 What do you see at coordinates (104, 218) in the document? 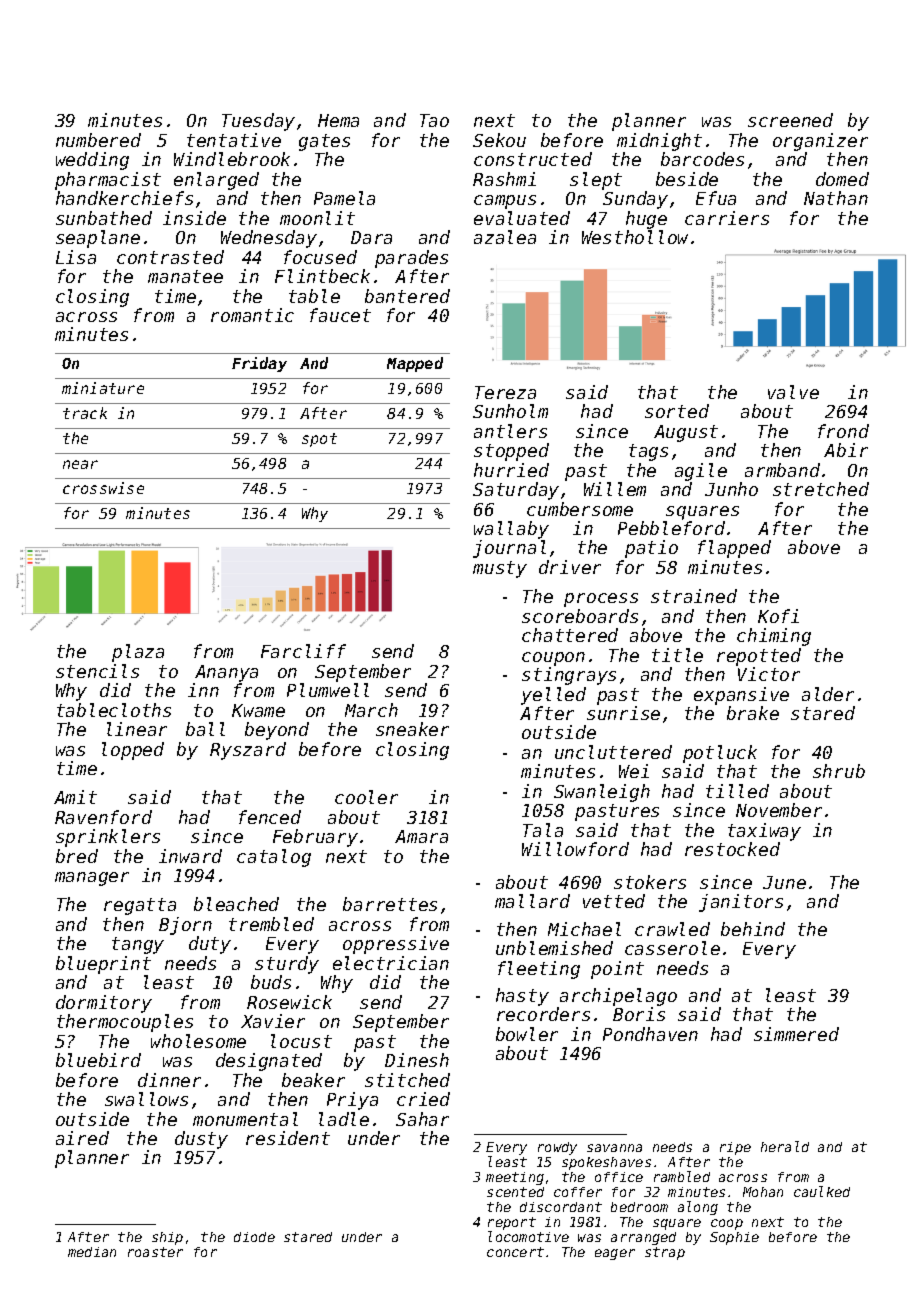
I see `sunbathed` at bounding box center [104, 218].
